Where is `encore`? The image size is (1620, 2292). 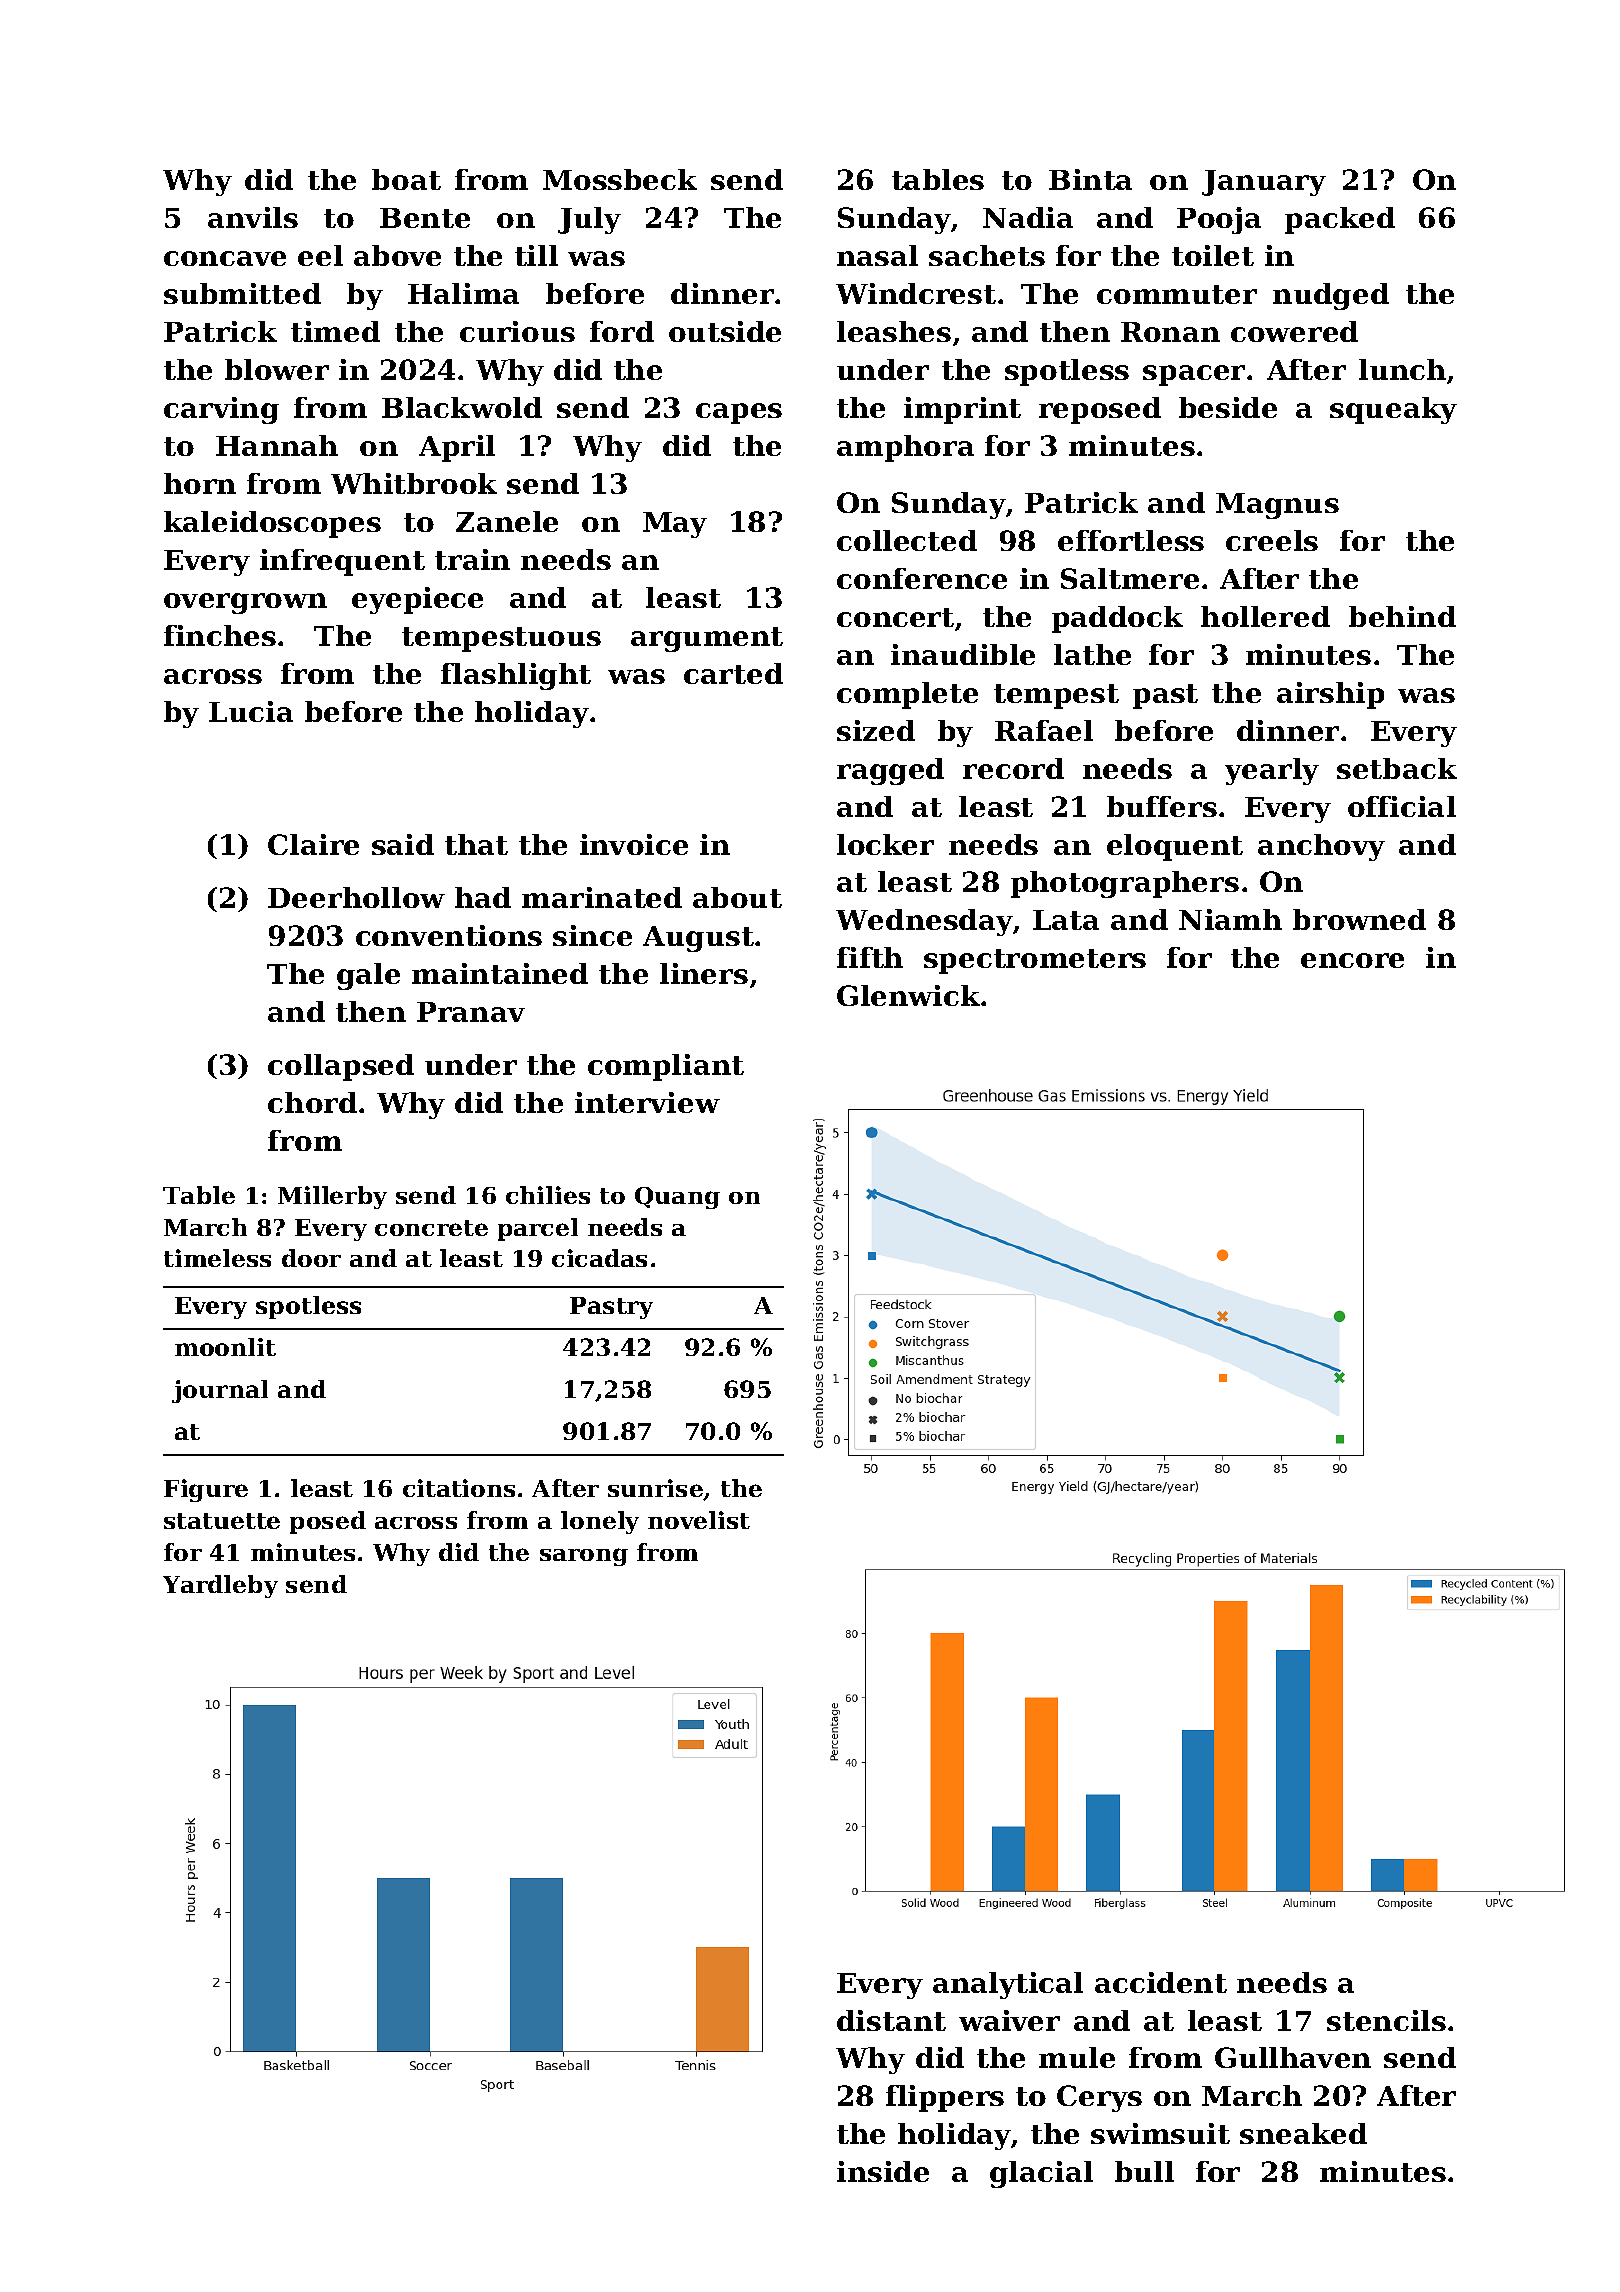
encore is located at coordinates (1352, 960).
